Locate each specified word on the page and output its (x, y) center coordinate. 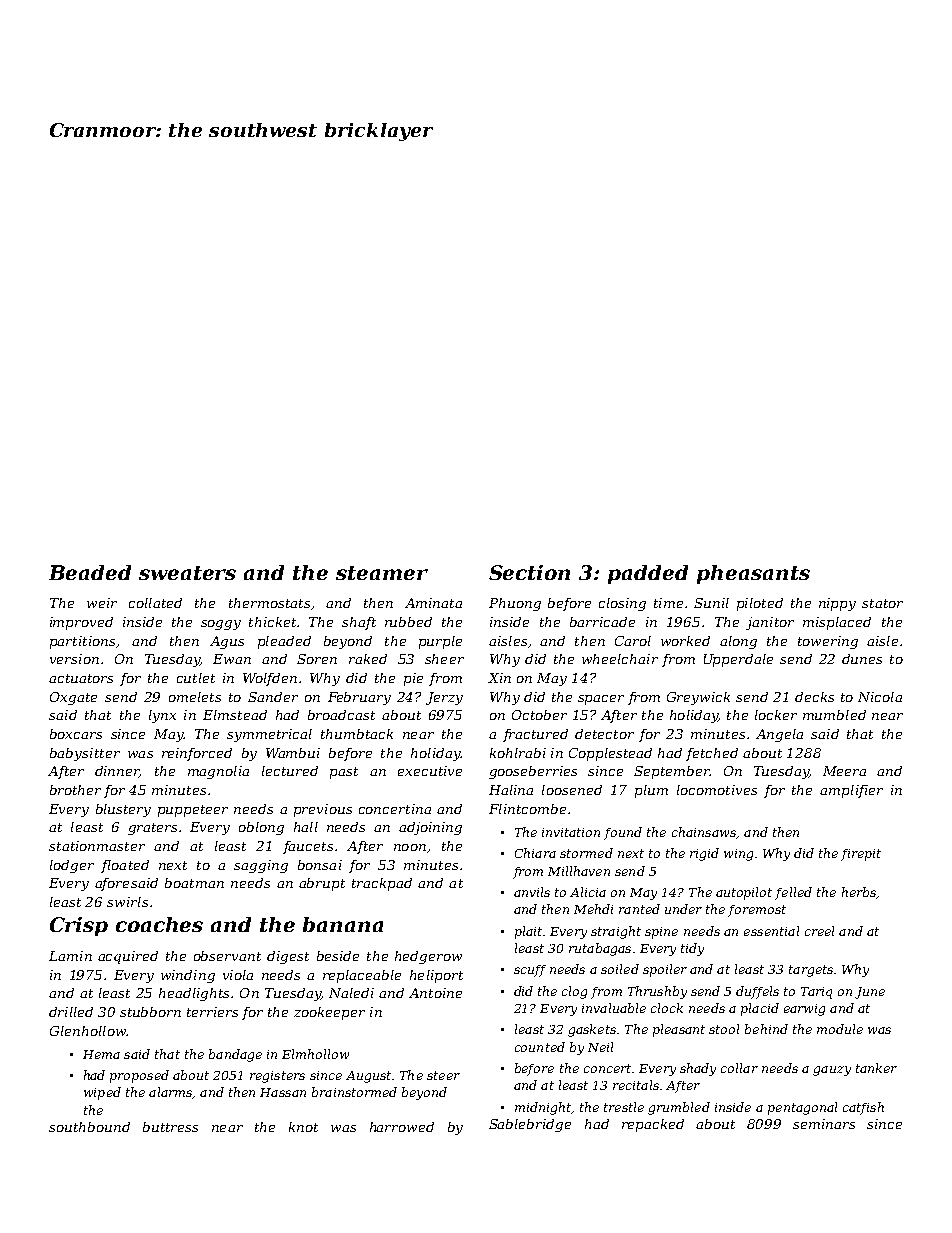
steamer (382, 573)
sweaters (187, 573)
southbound (89, 1127)
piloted (760, 604)
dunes (862, 659)
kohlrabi (518, 753)
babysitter (85, 754)
